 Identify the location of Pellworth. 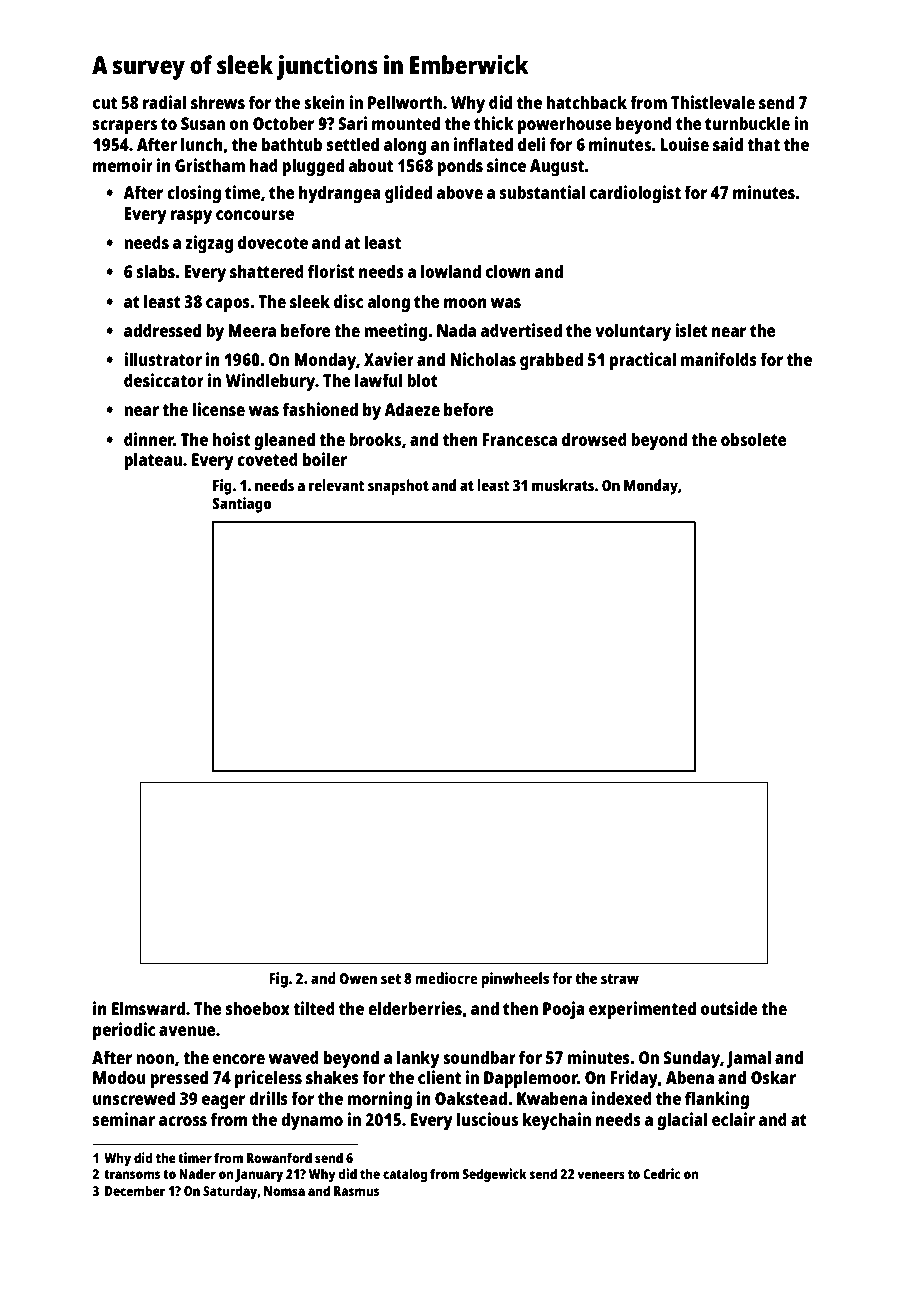
(405, 102).
